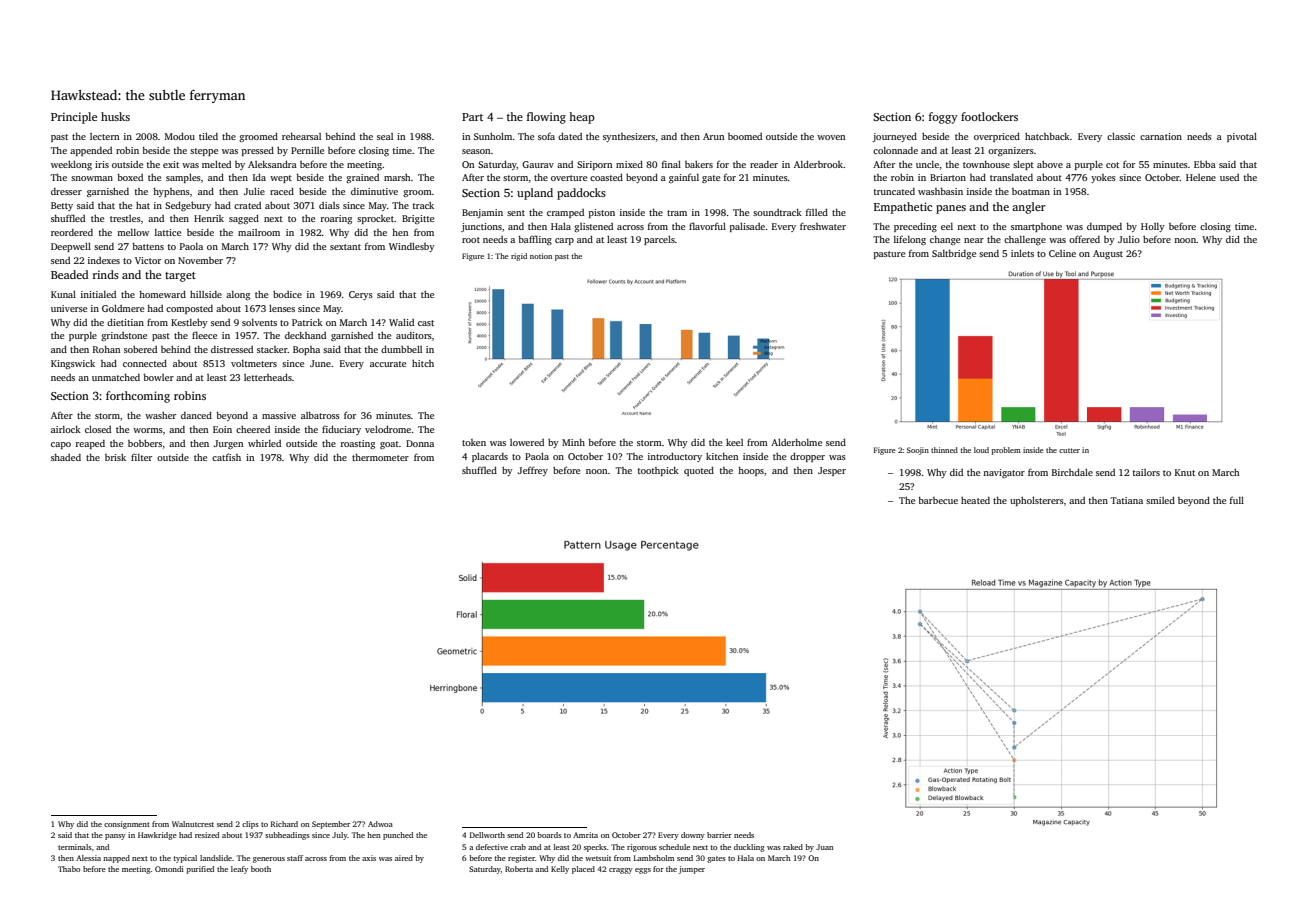  Describe the element at coordinates (138, 397) in the screenshot. I see `forthcoming` at that location.
